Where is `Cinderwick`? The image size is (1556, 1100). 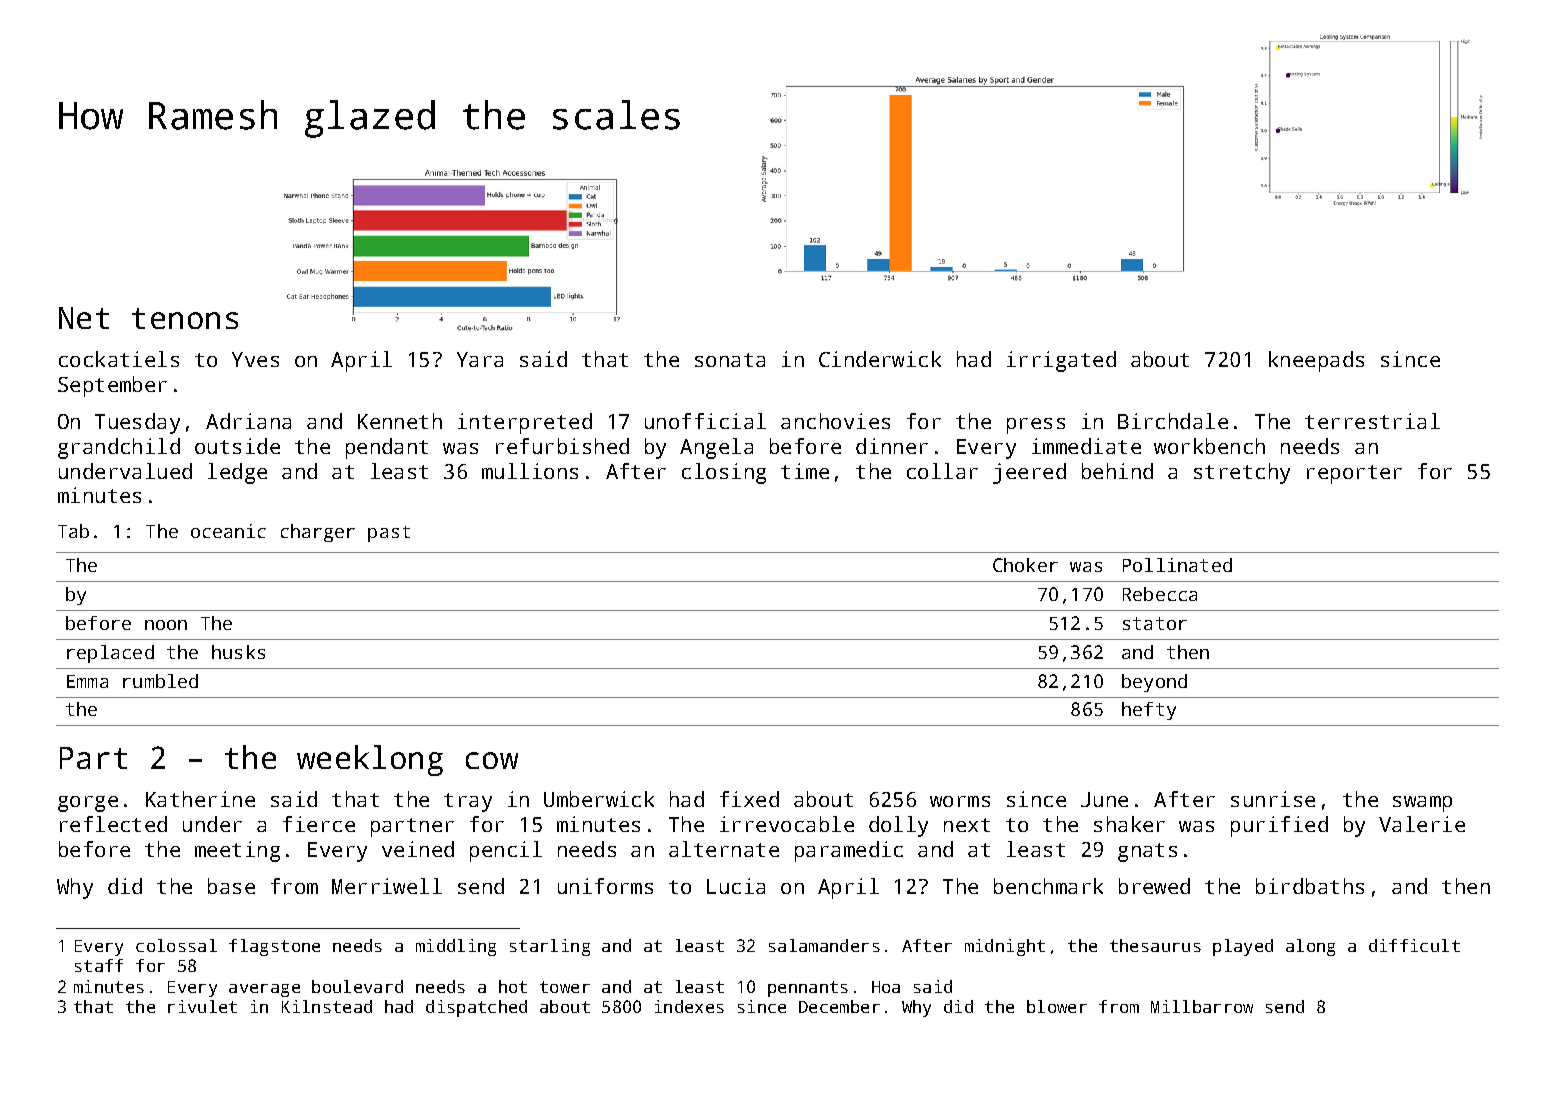
Cinderwick is located at coordinates (880, 359).
